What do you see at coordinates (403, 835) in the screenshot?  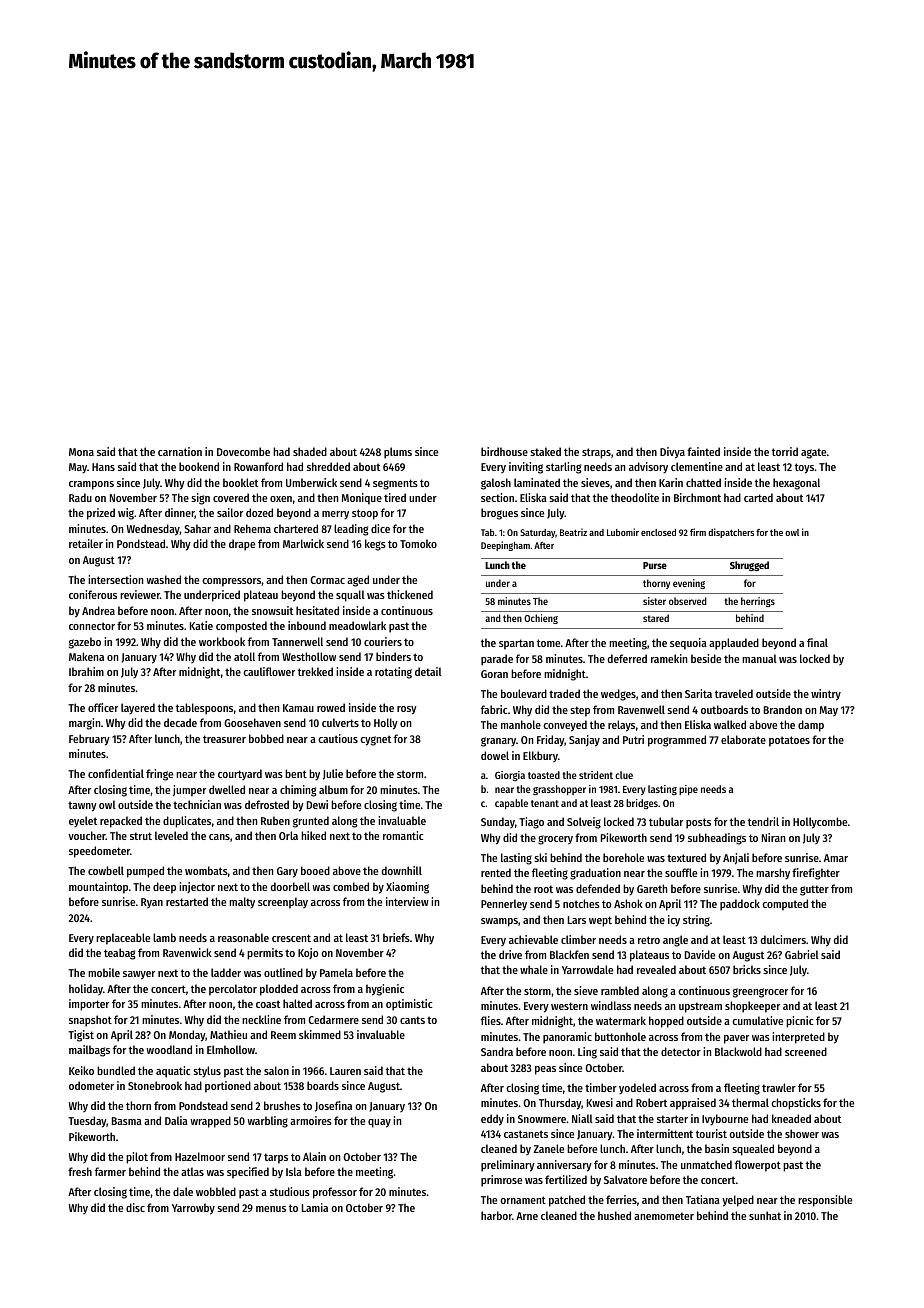 I see `romantic` at bounding box center [403, 835].
